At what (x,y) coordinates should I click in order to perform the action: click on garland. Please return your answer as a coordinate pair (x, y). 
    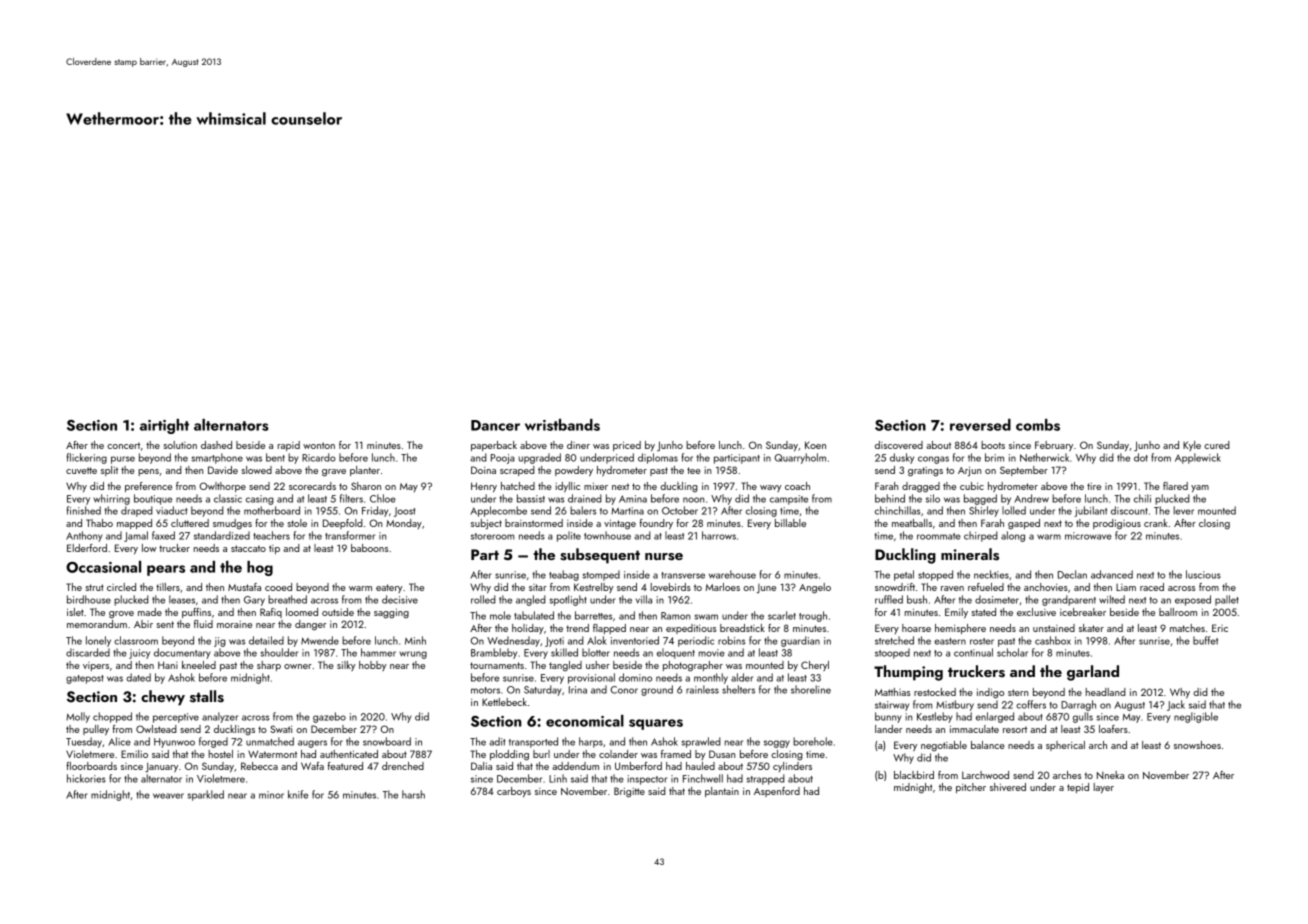
    Looking at the image, I should click on (1093, 673).
